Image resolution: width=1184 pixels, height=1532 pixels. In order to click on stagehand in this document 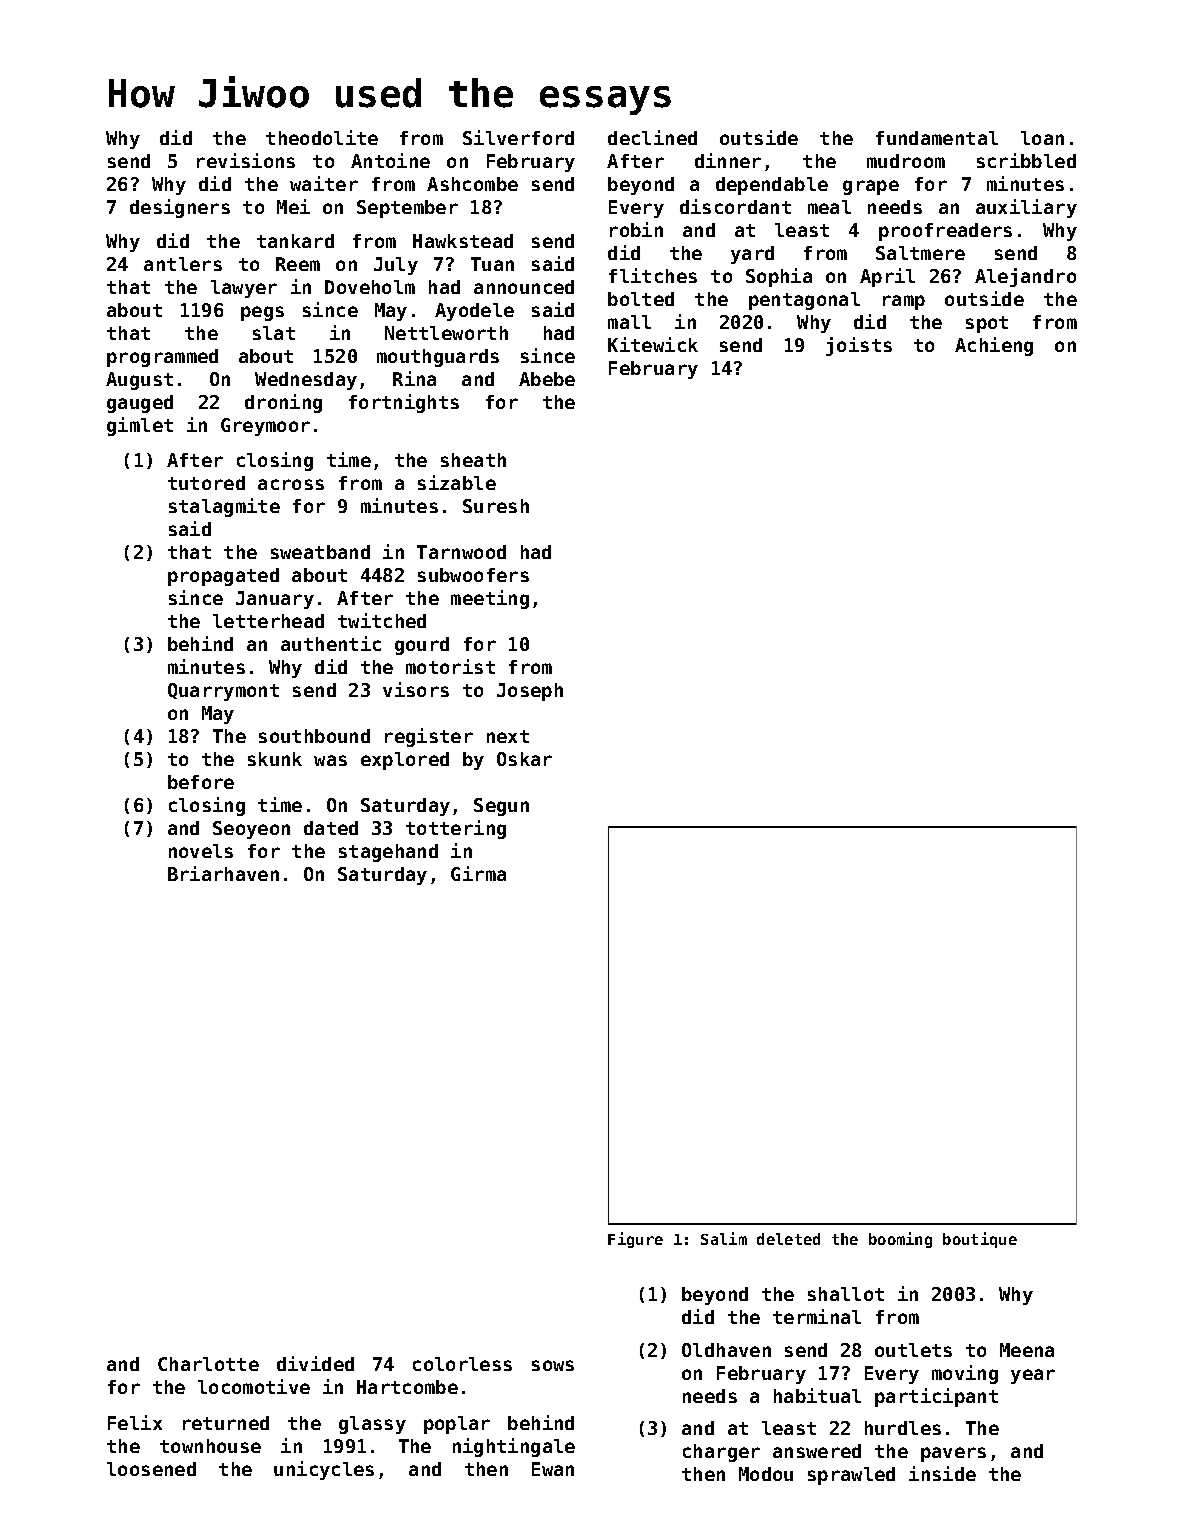, I will do `click(388, 853)`.
